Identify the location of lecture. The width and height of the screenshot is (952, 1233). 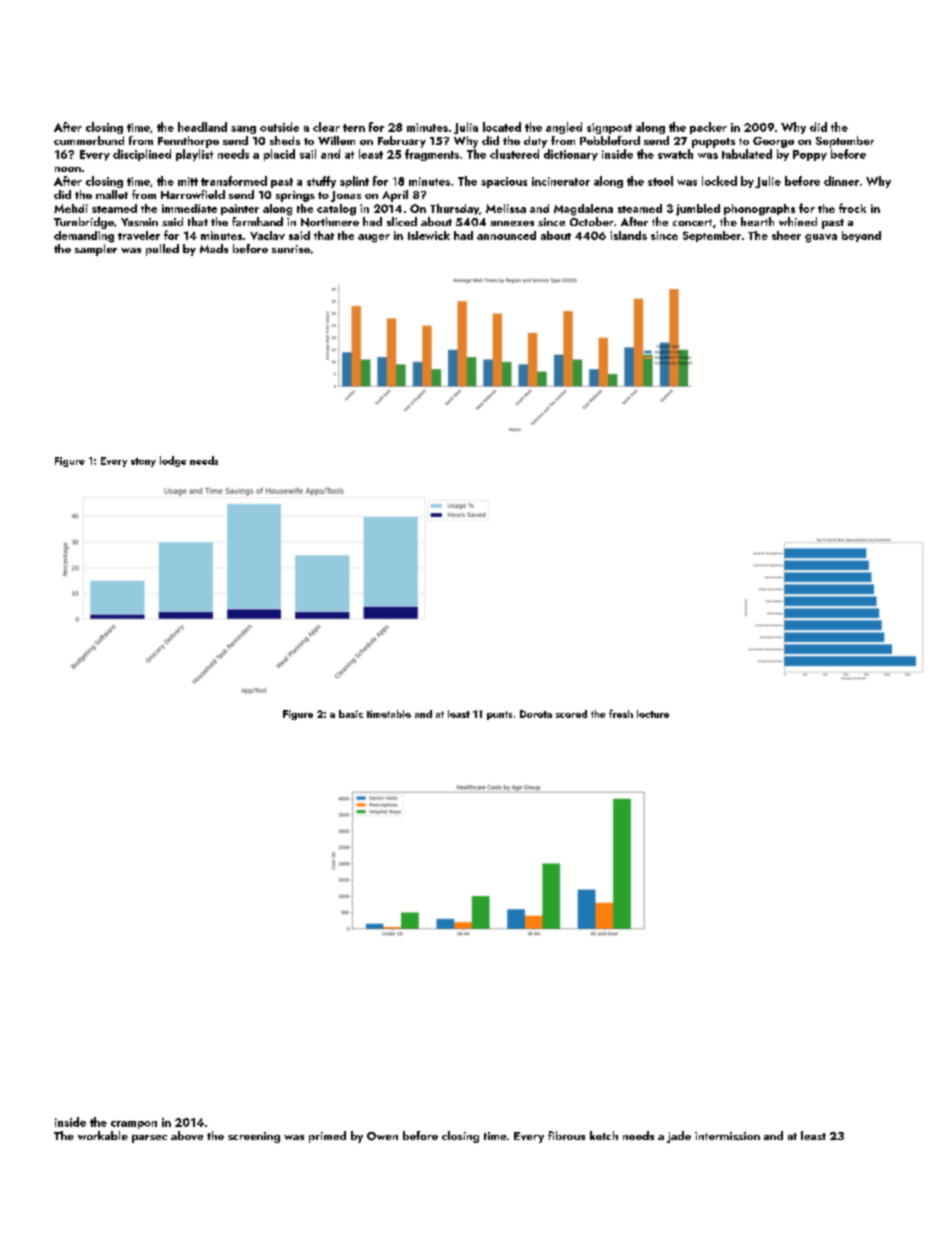
(653, 714).
